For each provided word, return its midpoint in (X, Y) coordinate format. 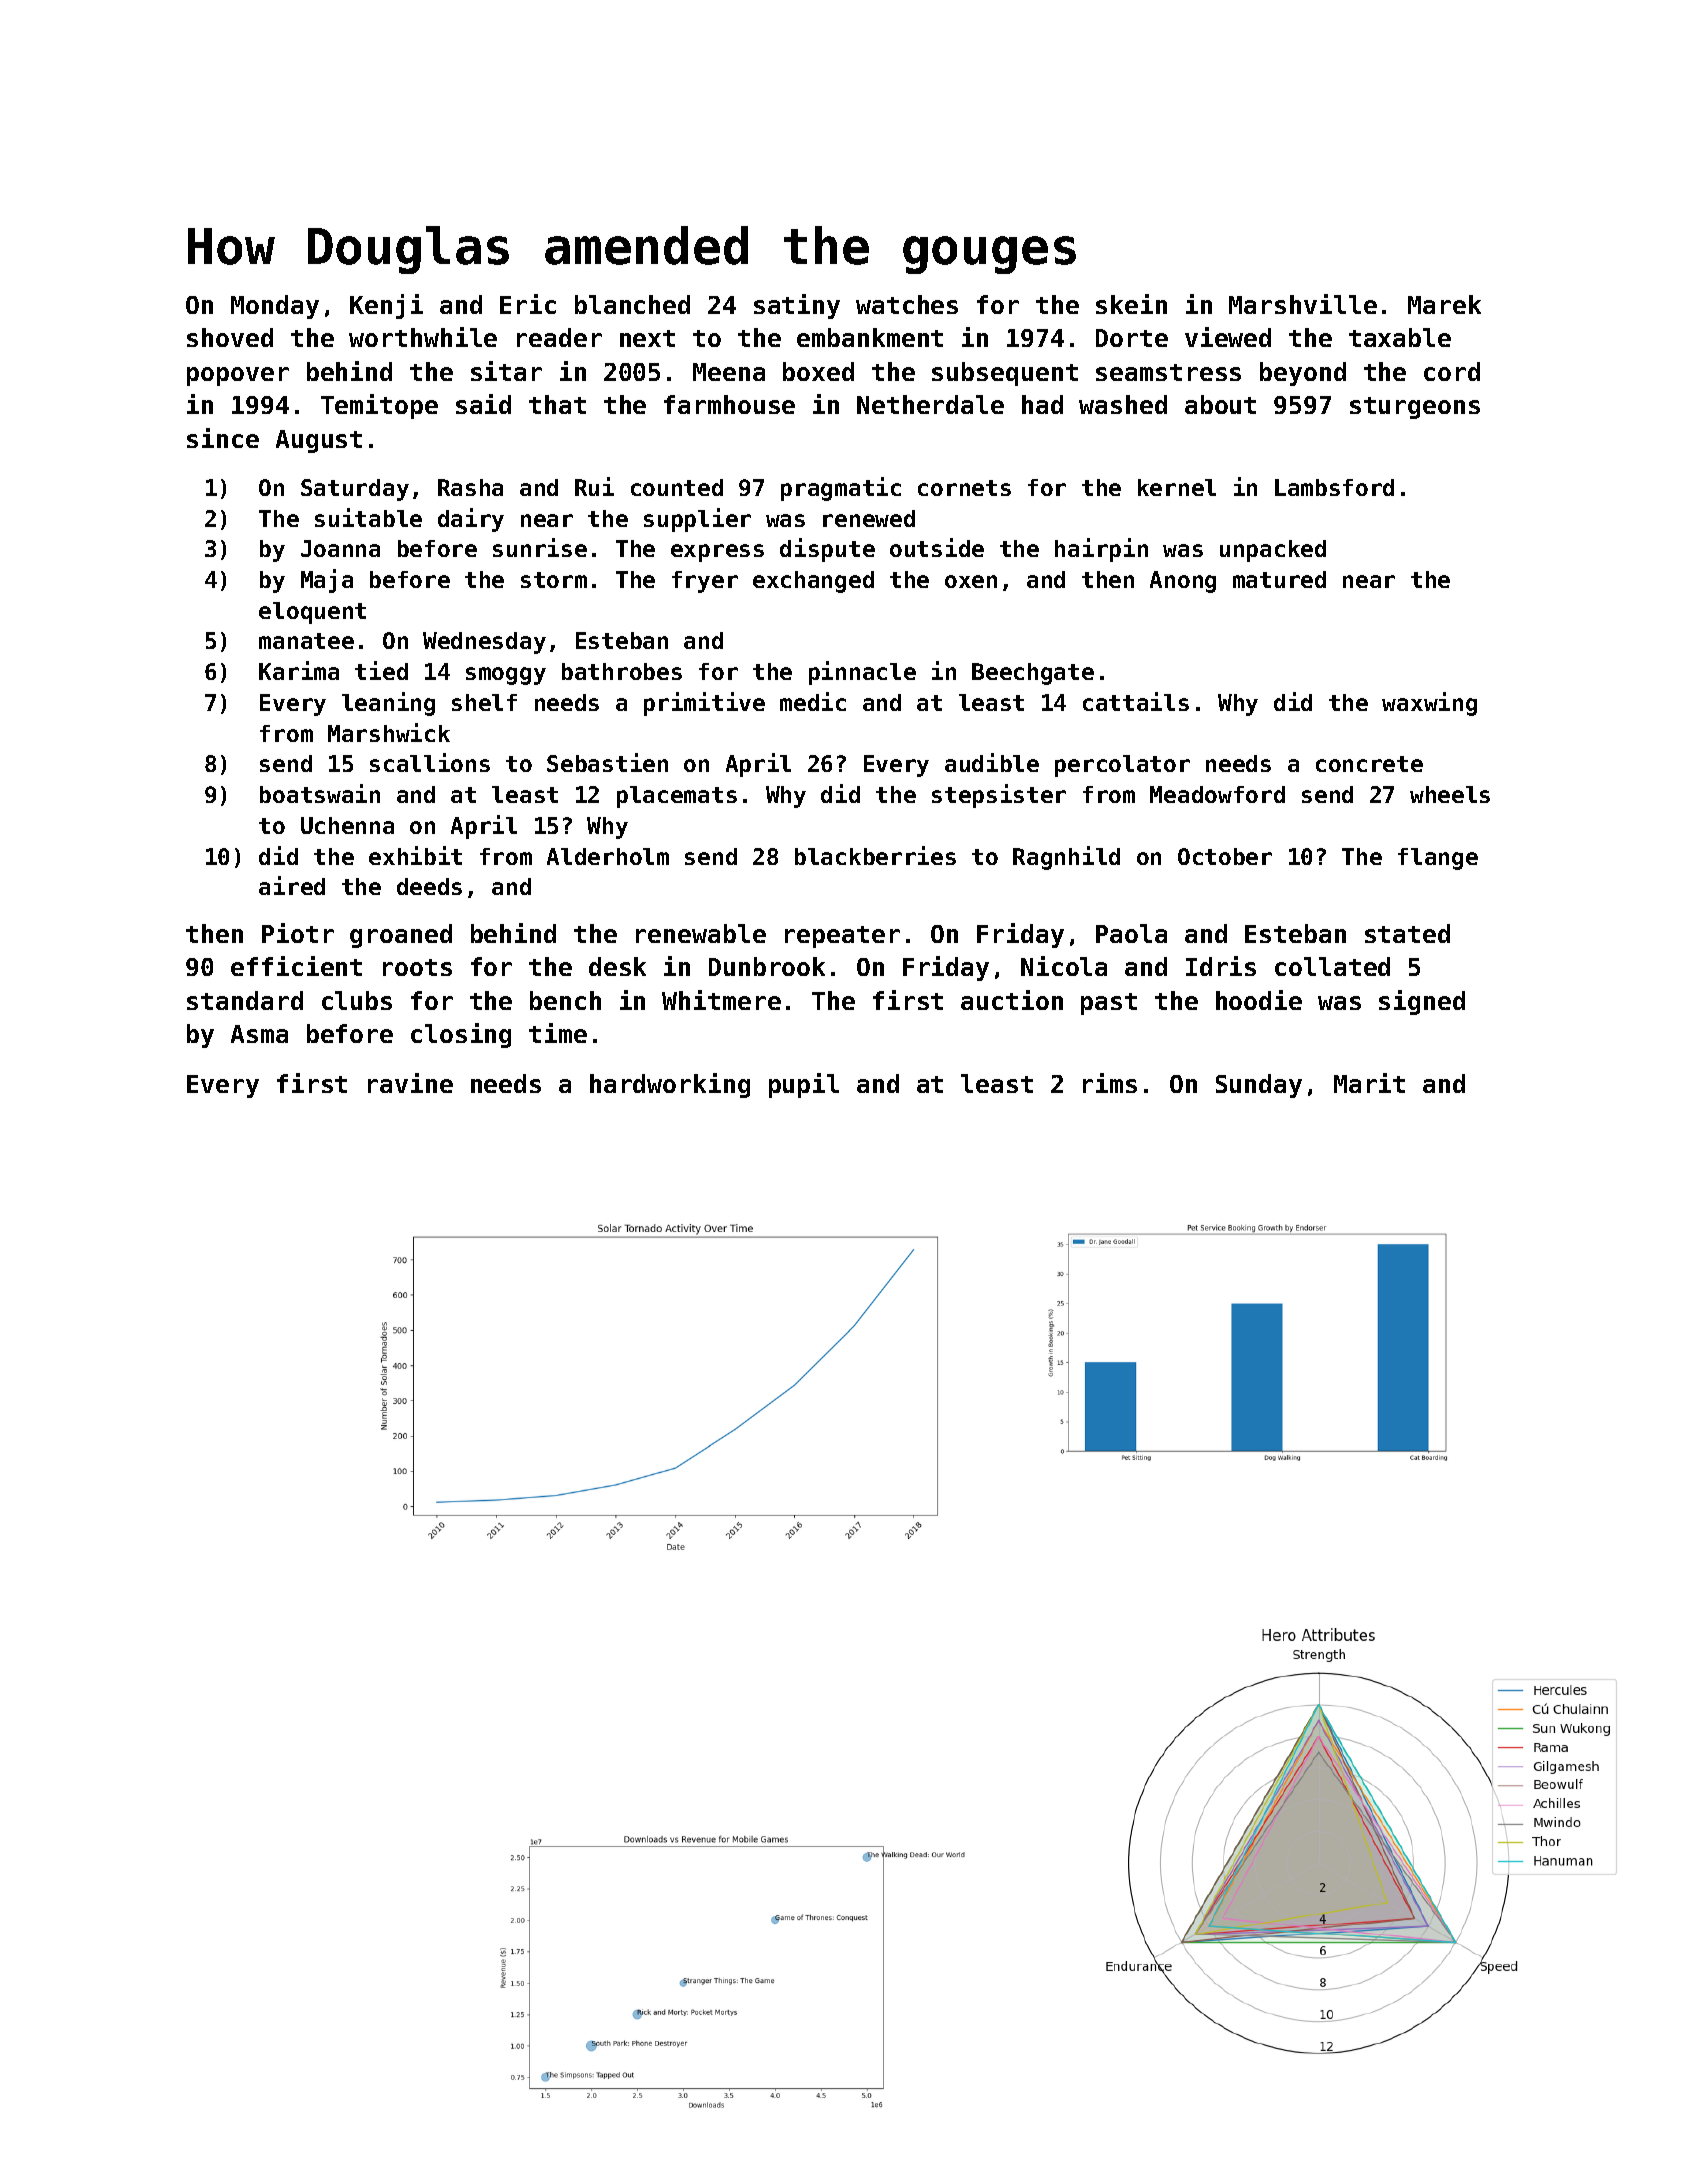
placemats (677, 797)
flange (1438, 859)
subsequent (1005, 374)
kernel (1177, 487)
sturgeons (1415, 408)
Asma (259, 1034)
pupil (804, 1085)
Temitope (379, 406)
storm (554, 580)
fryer (705, 582)
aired (292, 885)
